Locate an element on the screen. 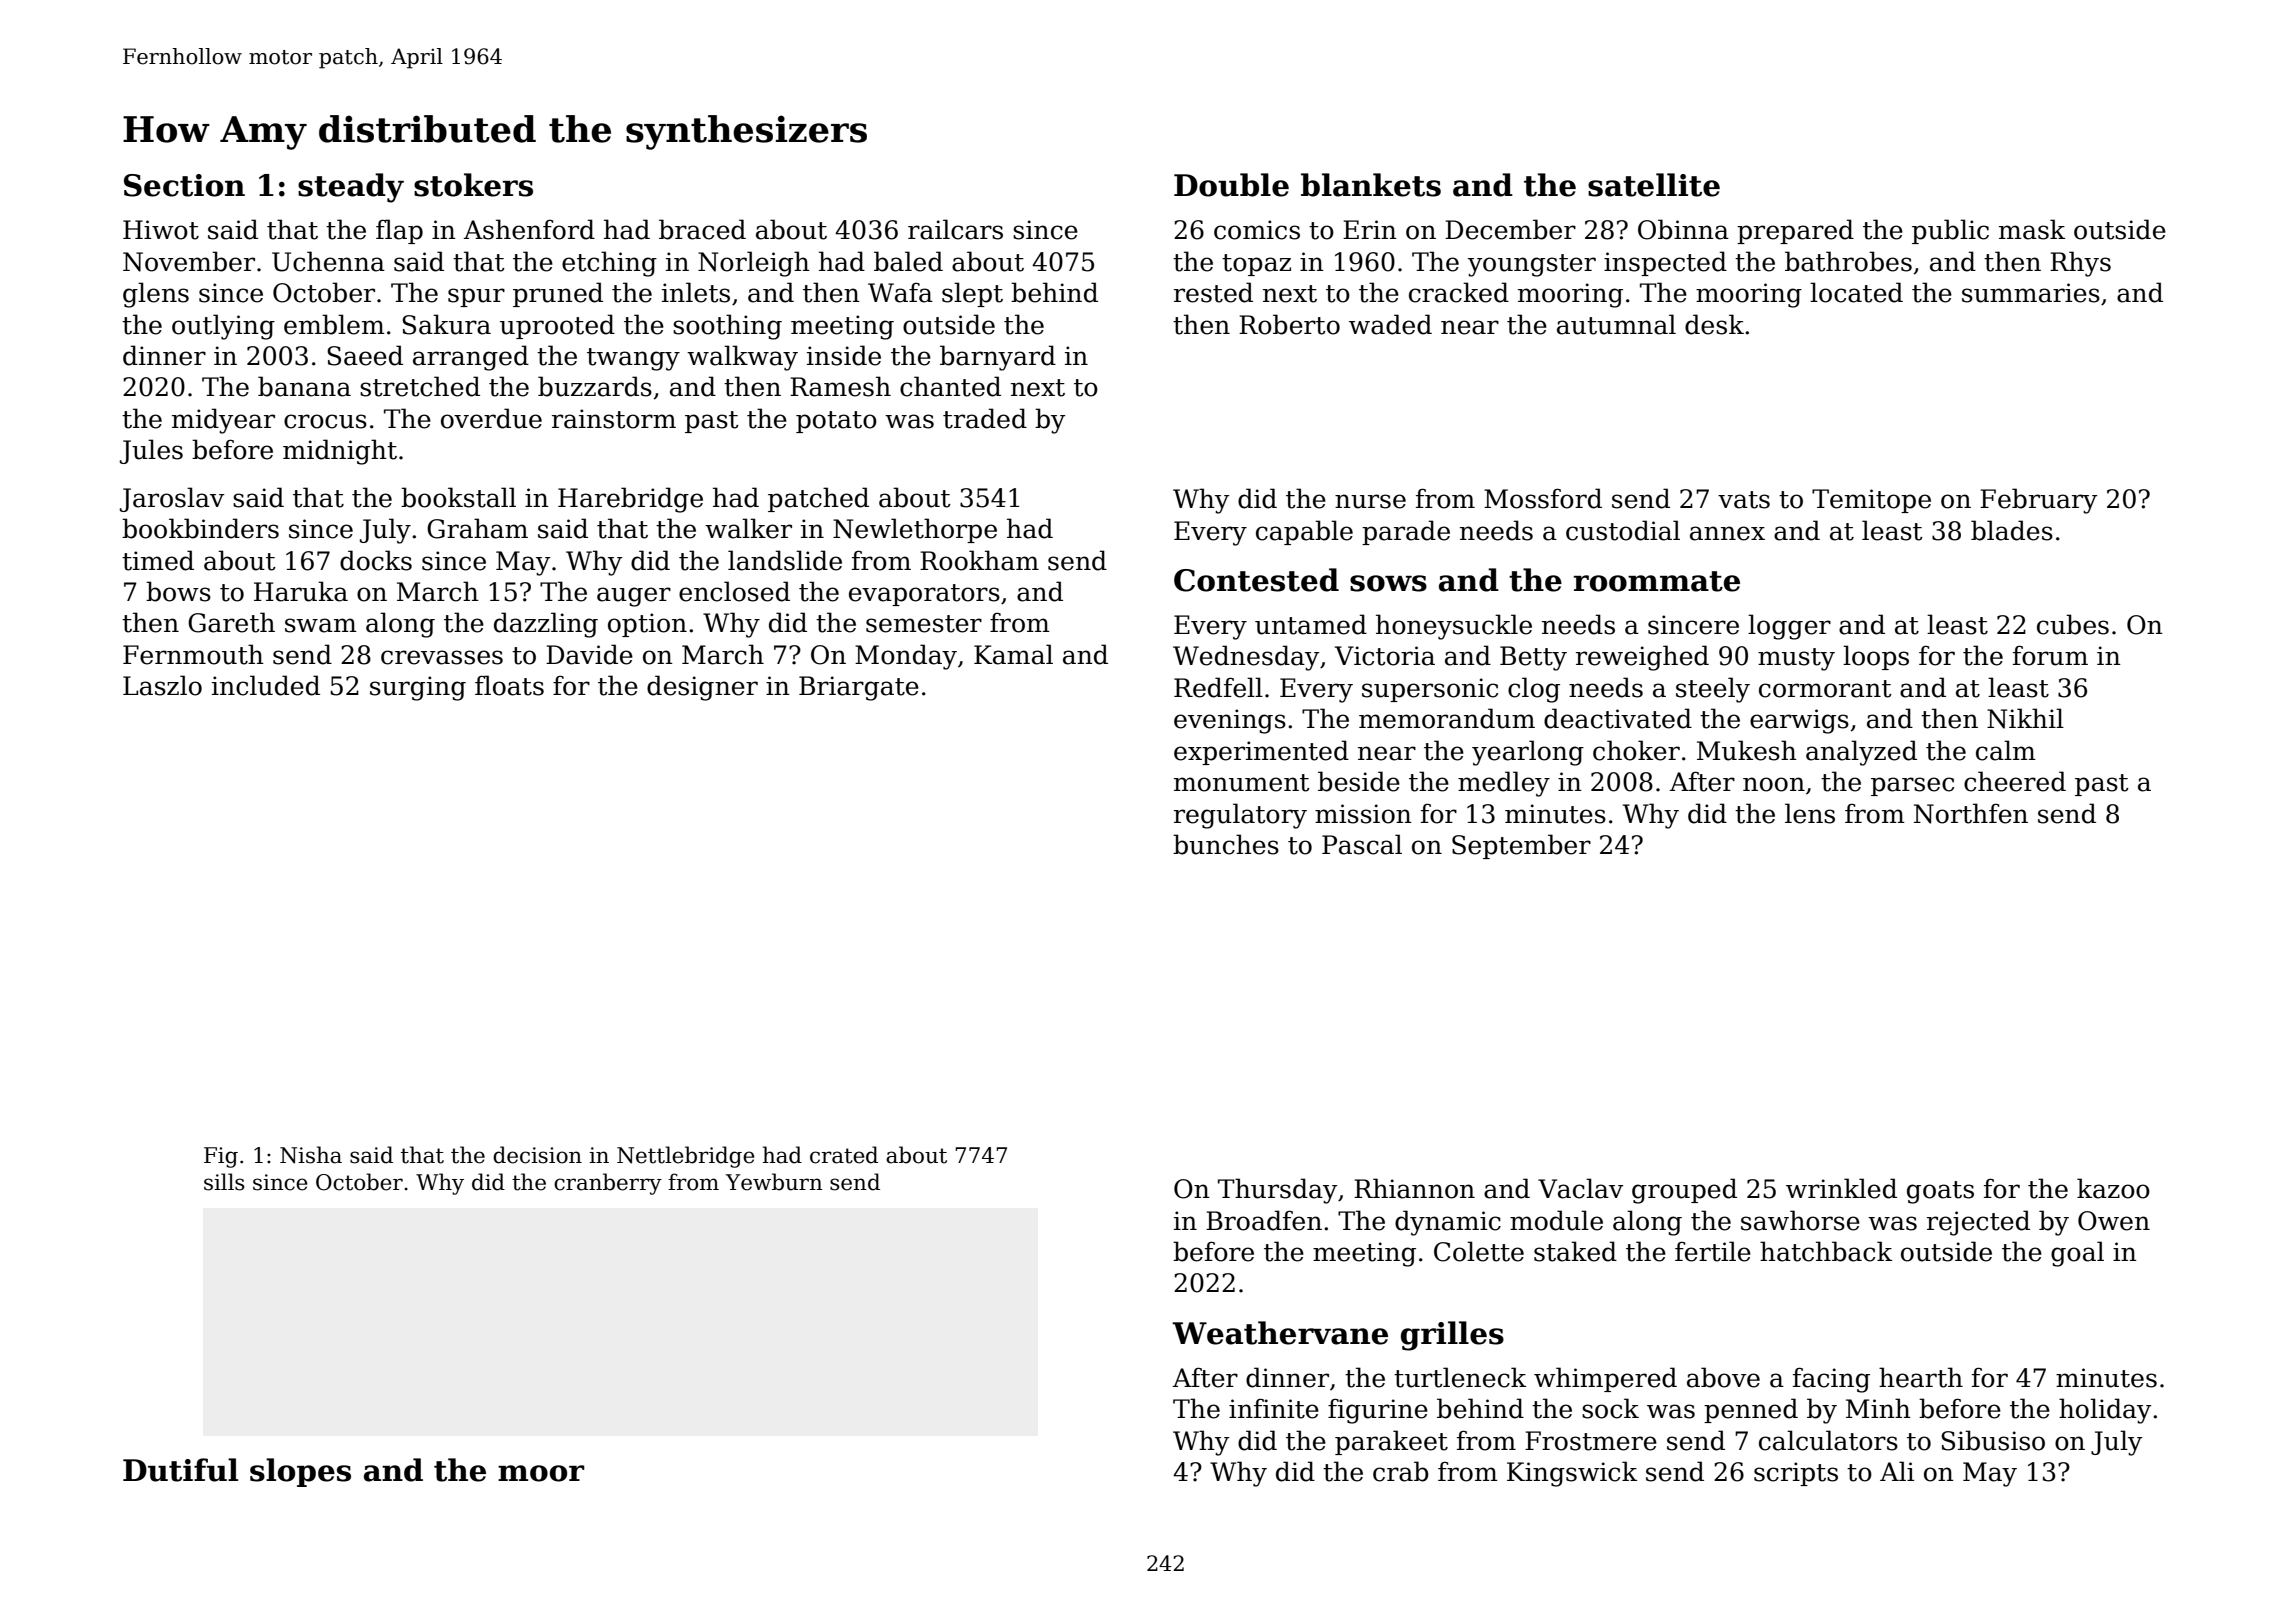 This screenshot has width=2292, height=1620. bunches is located at coordinates (1226, 844).
